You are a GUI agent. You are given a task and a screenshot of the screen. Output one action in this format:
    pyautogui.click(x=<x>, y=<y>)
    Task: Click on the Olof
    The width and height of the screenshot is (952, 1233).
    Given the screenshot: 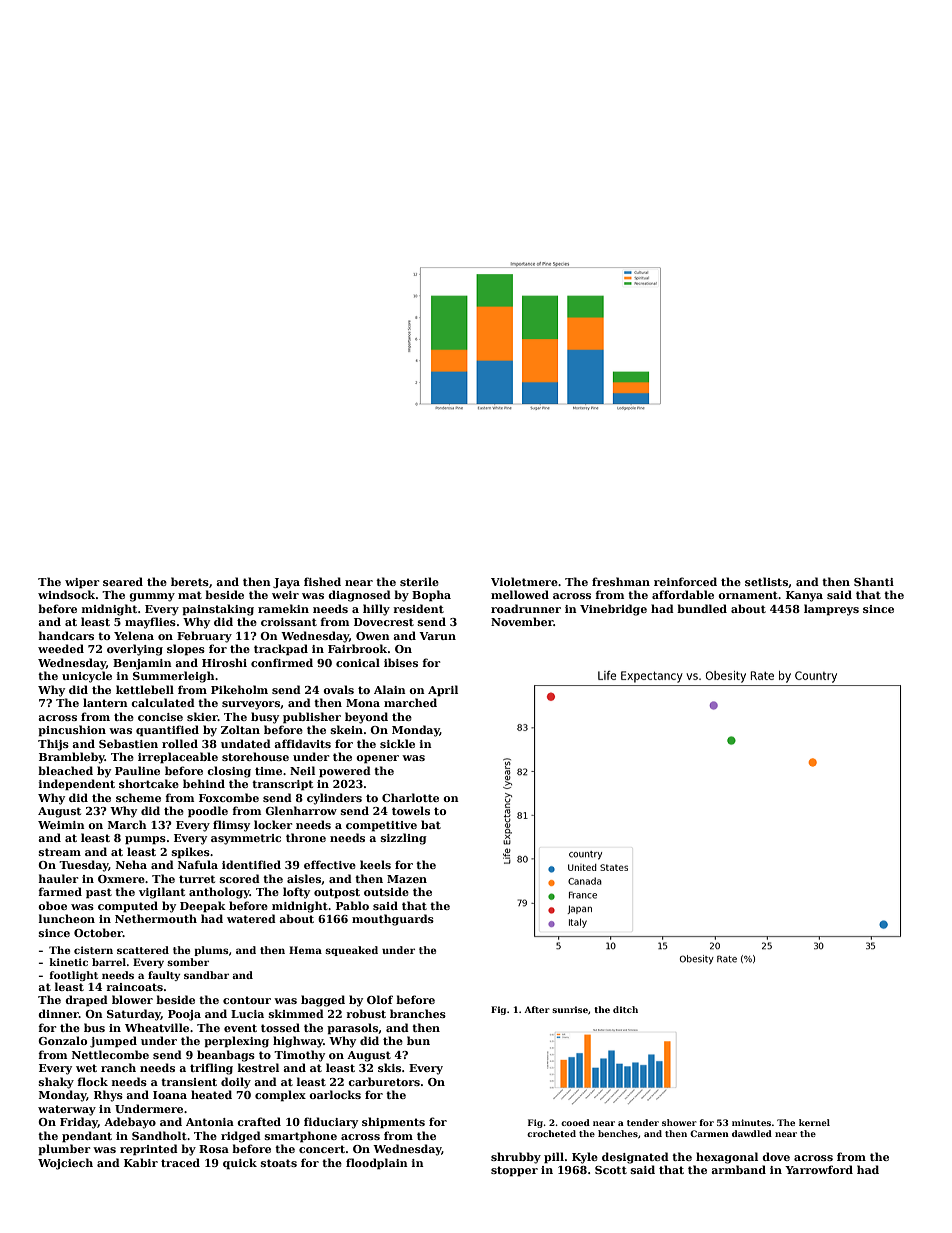 What is the action you would take?
    pyautogui.click(x=380, y=999)
